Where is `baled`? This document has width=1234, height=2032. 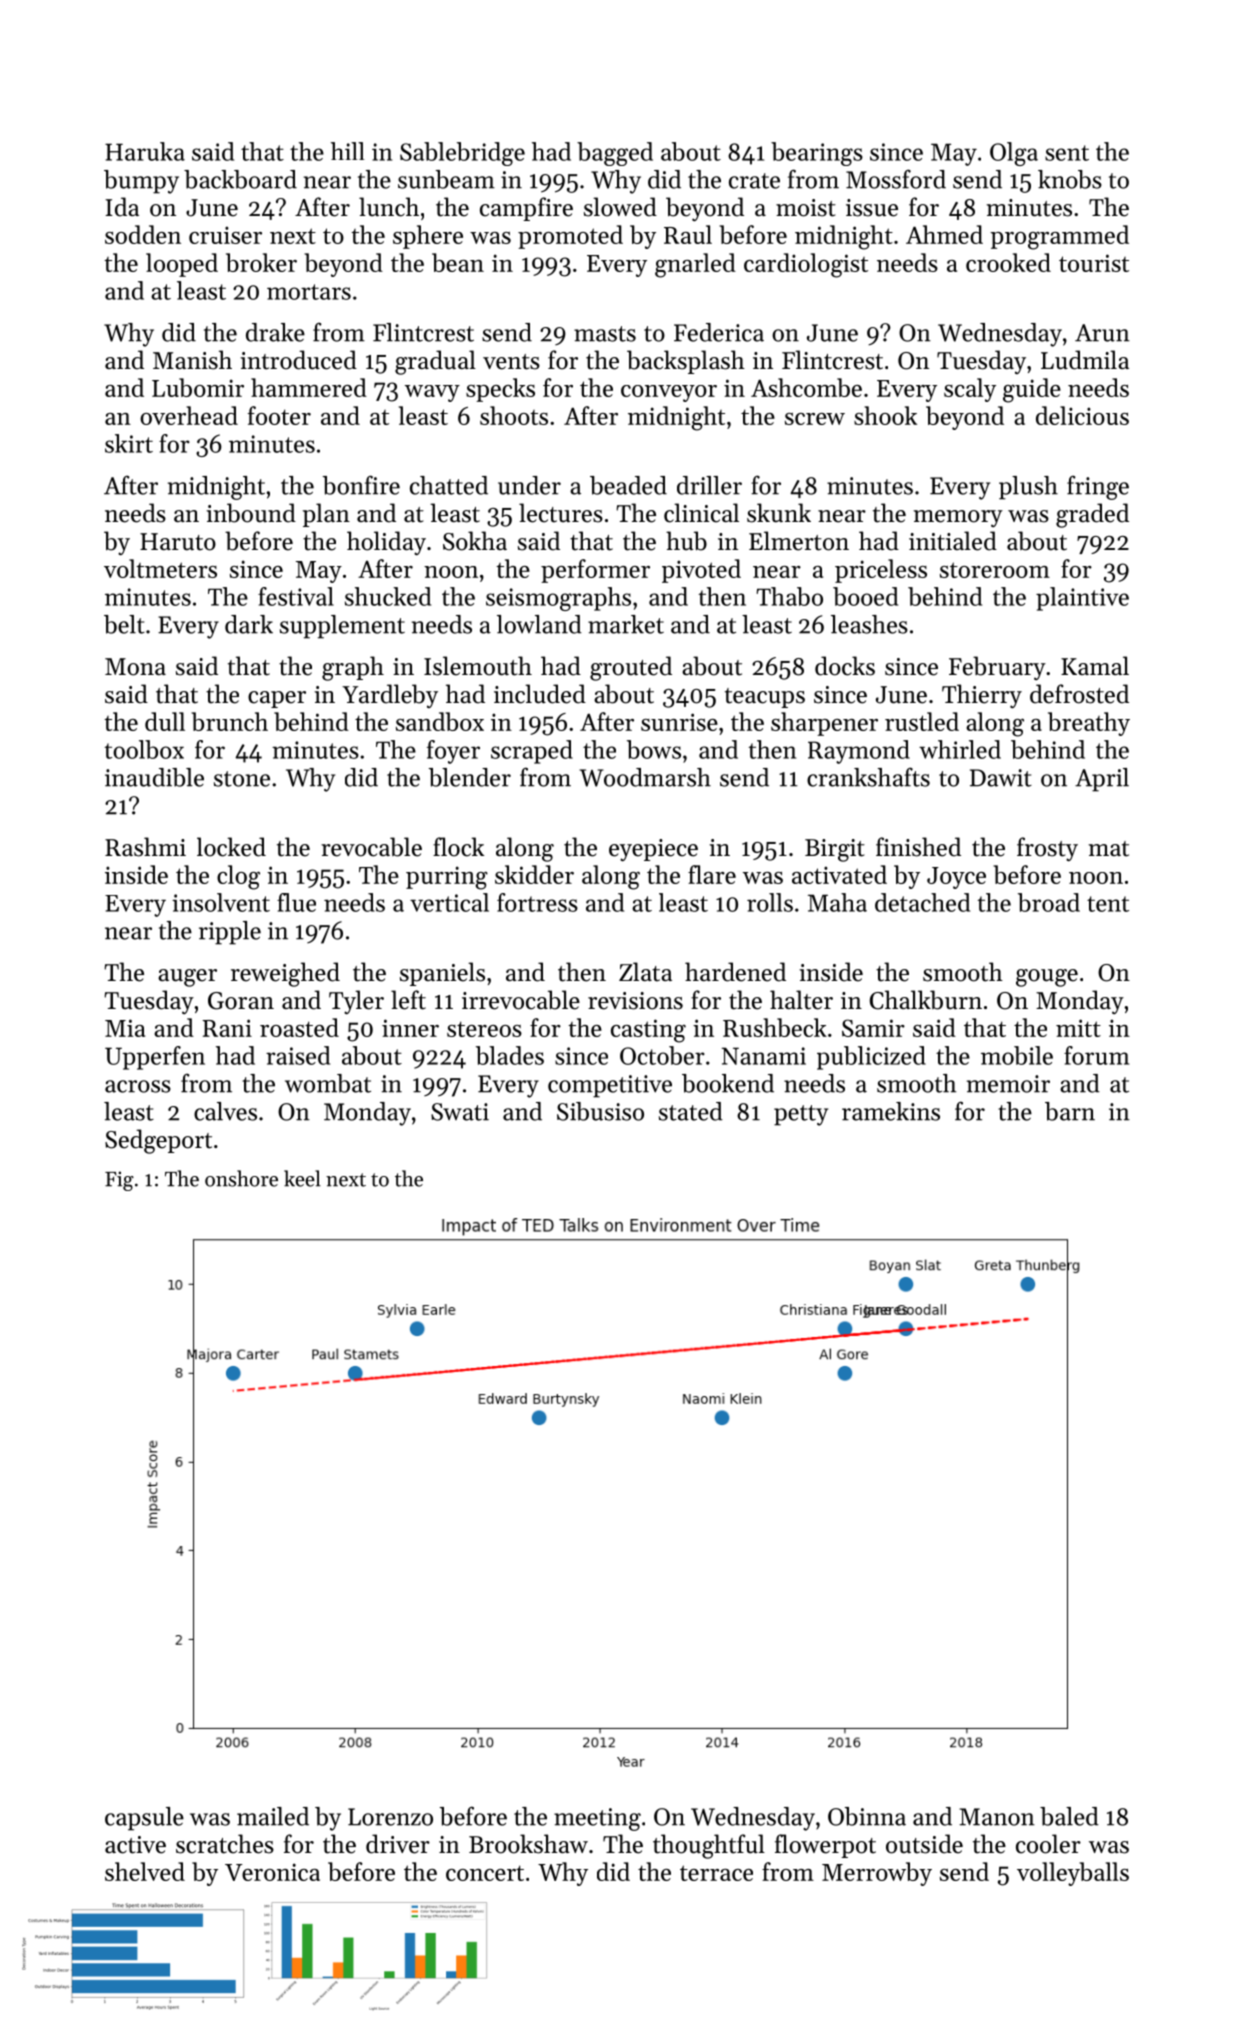 baled is located at coordinates (1069, 1816).
